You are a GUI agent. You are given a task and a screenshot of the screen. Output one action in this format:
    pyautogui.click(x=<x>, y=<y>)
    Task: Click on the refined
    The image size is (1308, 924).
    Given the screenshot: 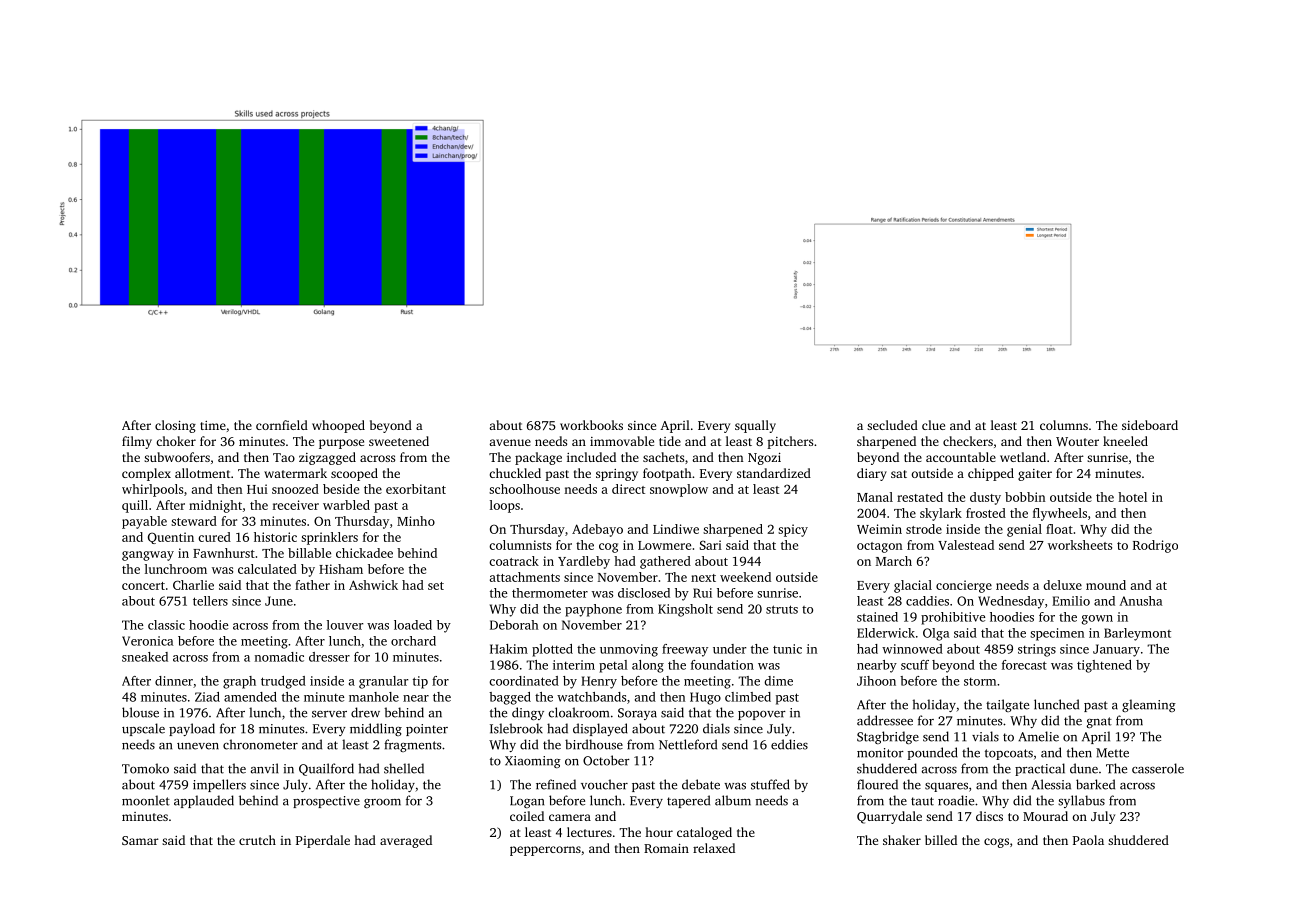 What is the action you would take?
    pyautogui.click(x=556, y=784)
